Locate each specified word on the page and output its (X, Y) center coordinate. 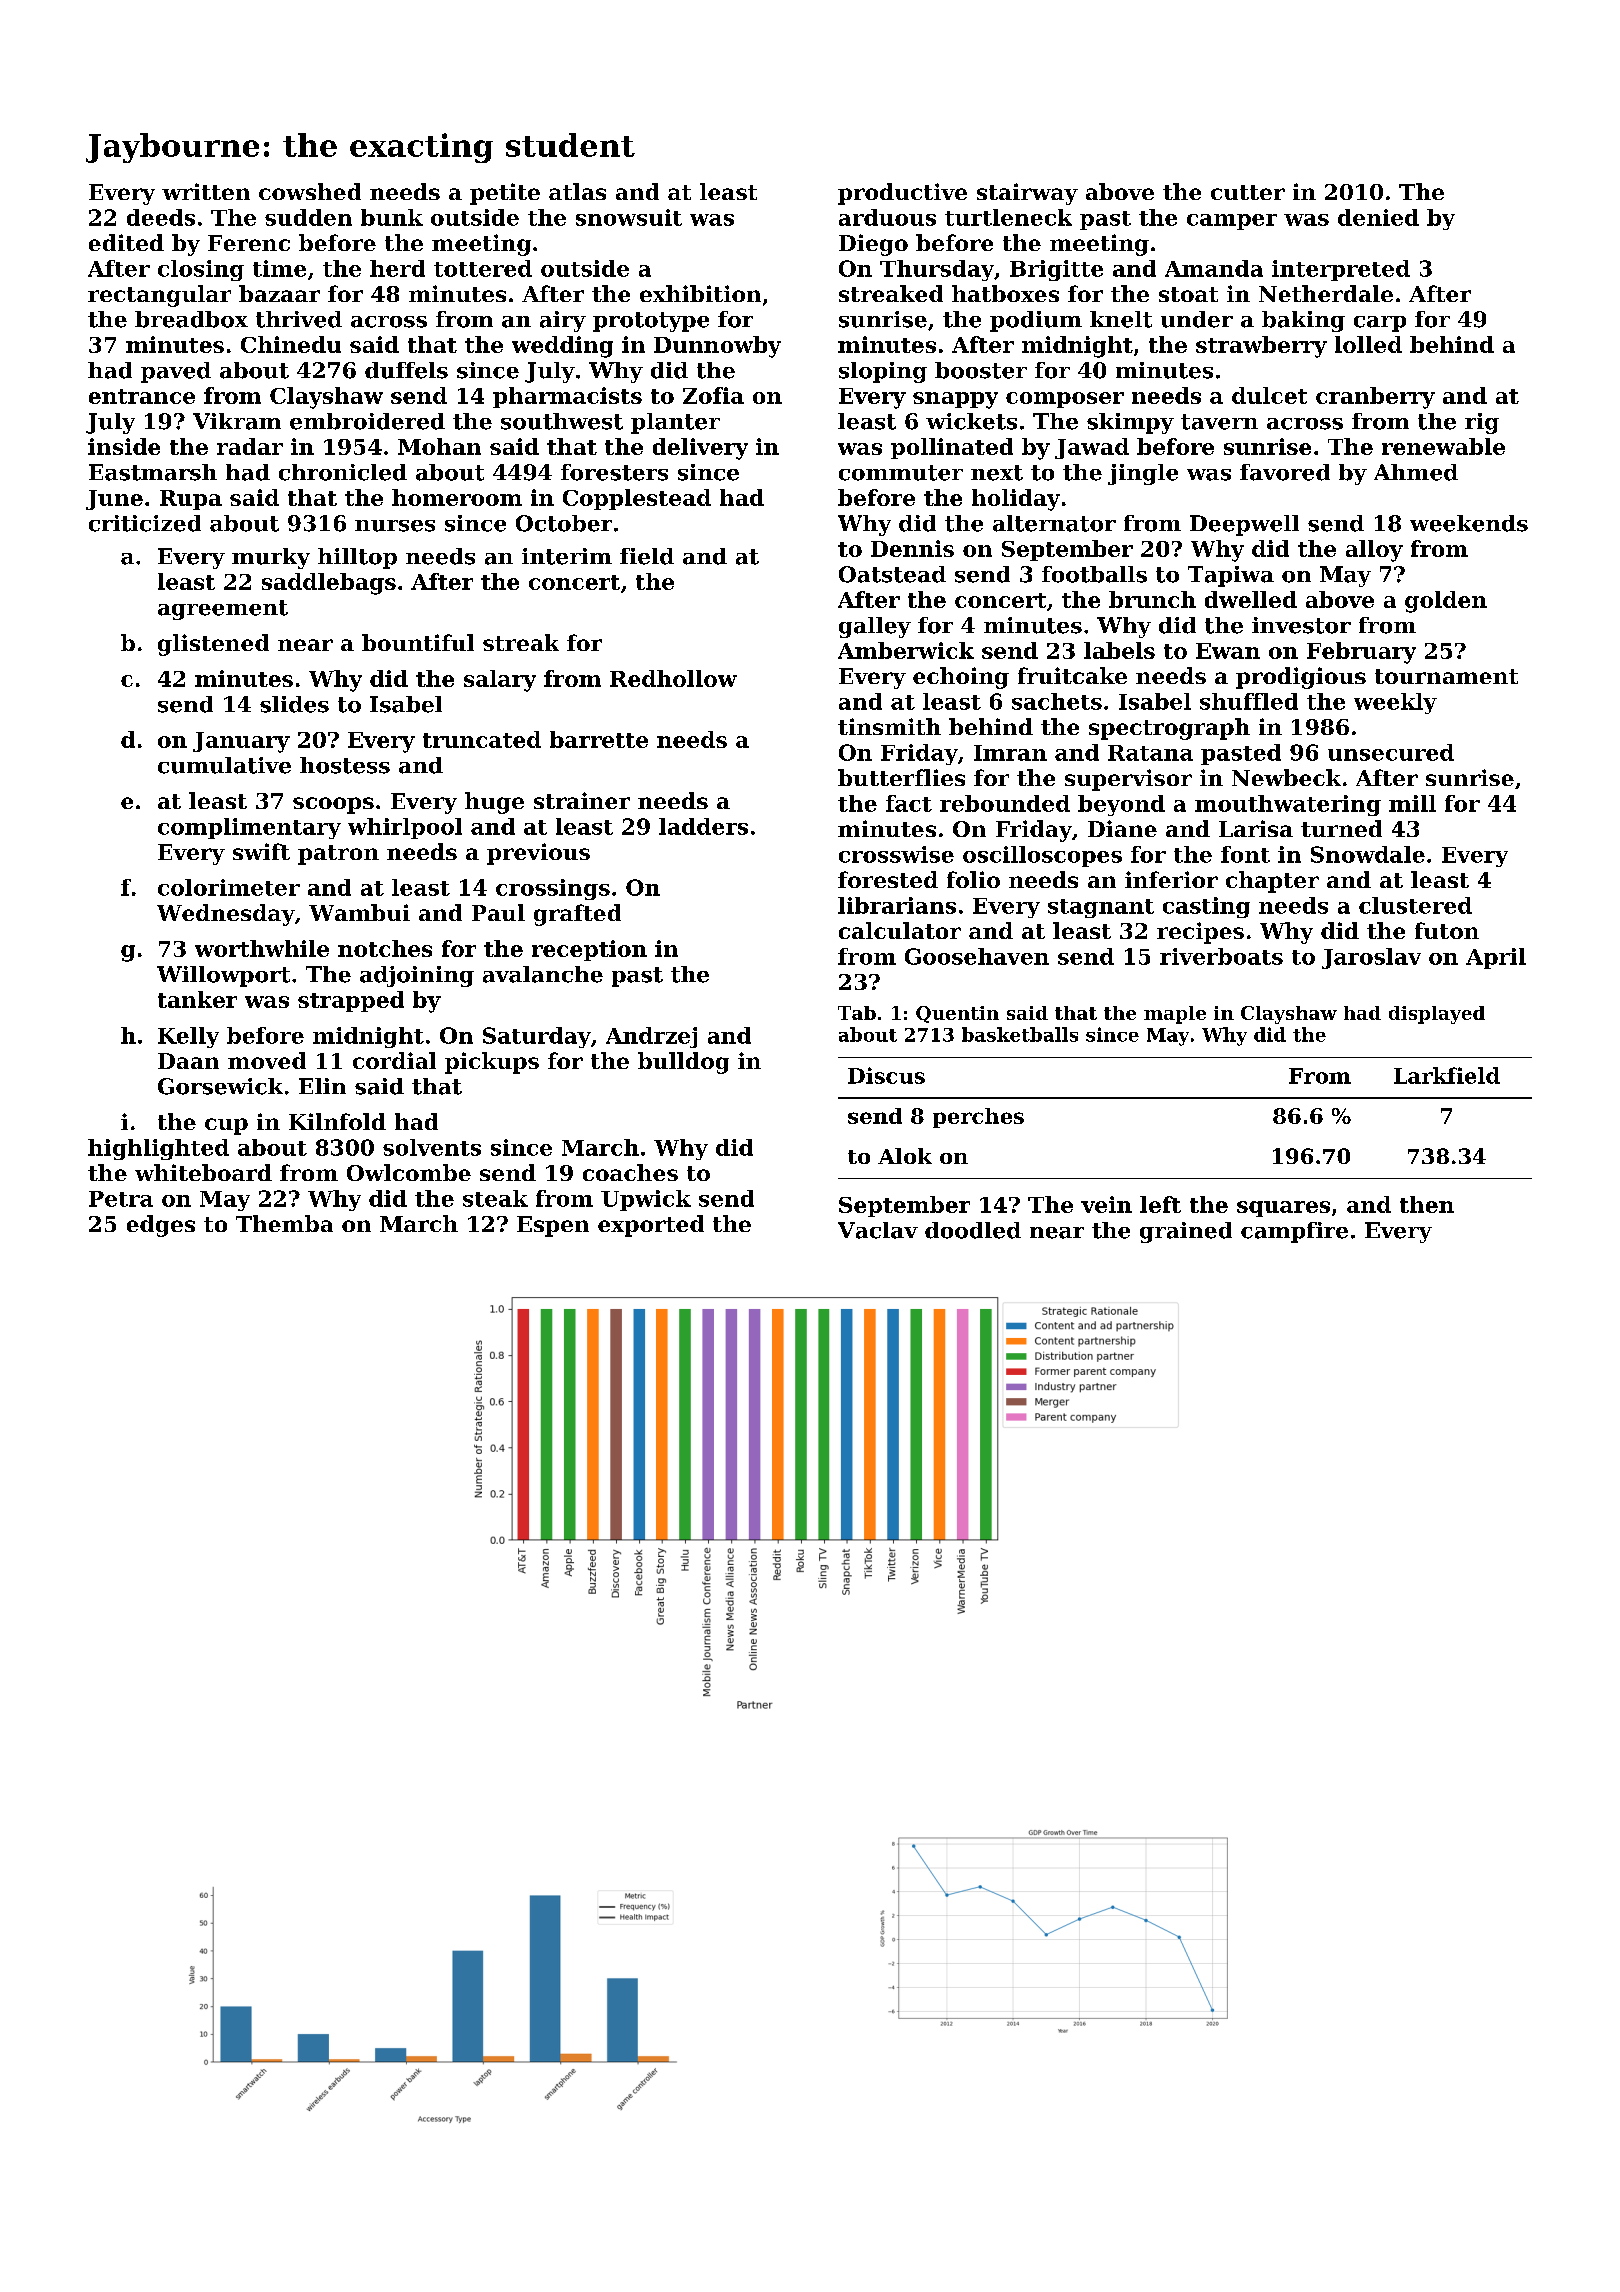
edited (126, 242)
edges (161, 1226)
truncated (482, 739)
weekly (1395, 703)
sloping (883, 372)
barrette (599, 739)
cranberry (1375, 398)
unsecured (1391, 752)
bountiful (418, 642)
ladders (703, 826)
